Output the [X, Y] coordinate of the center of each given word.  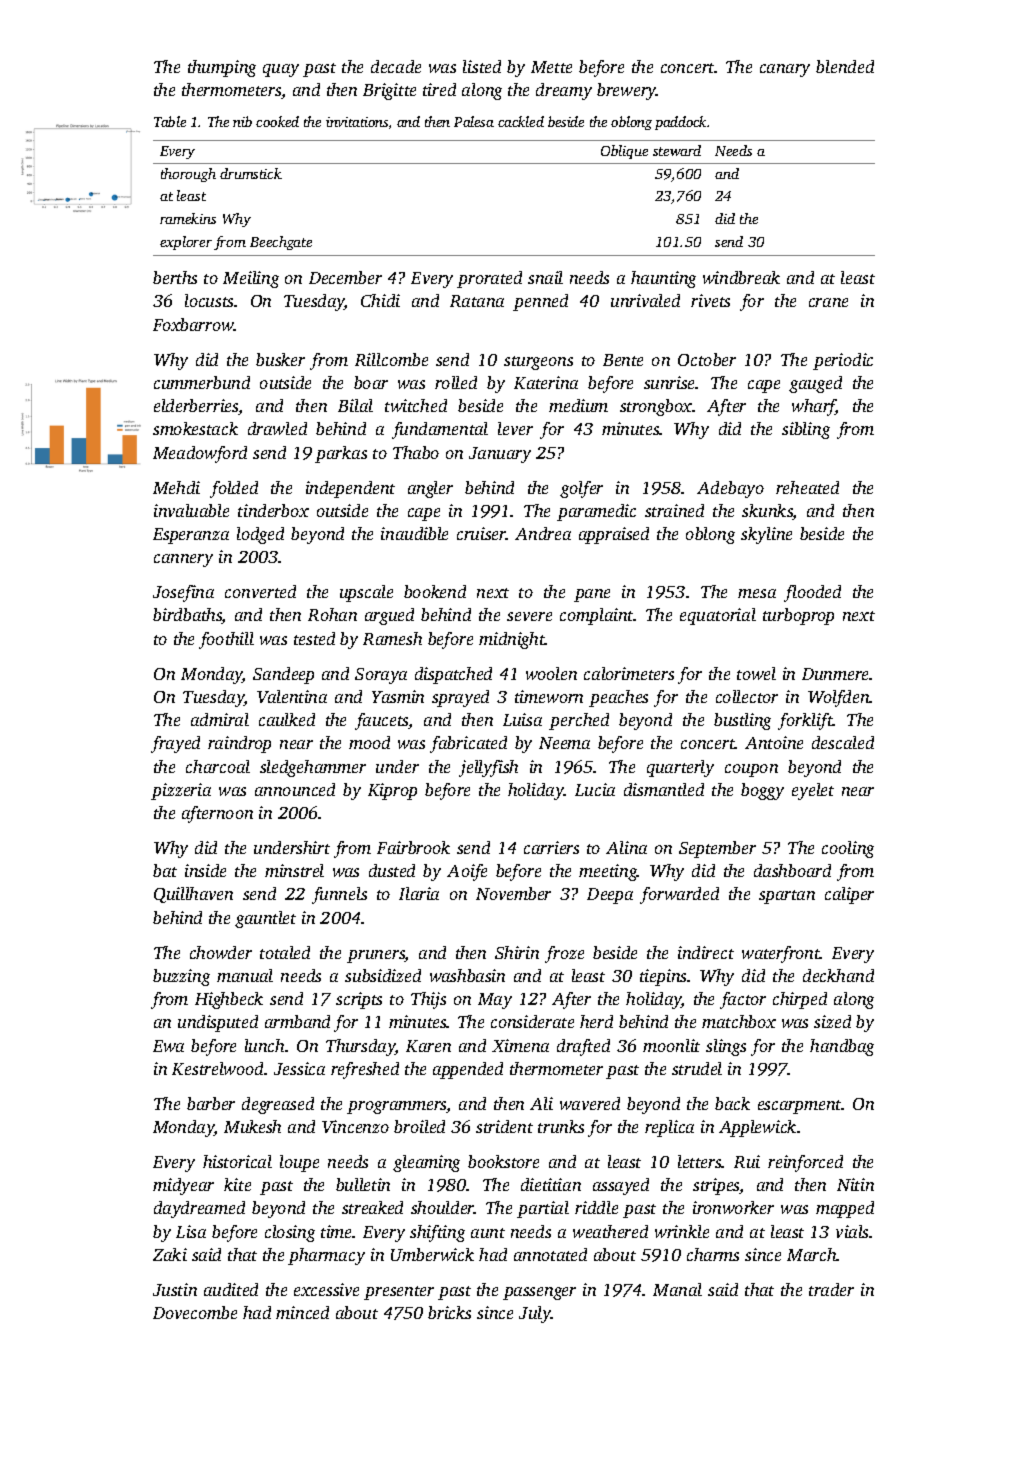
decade [396, 66]
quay [281, 70]
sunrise [670, 382]
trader [831, 1289]
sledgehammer [313, 768]
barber [211, 1103]
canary [785, 70]
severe [529, 616]
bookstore [503, 1161]
